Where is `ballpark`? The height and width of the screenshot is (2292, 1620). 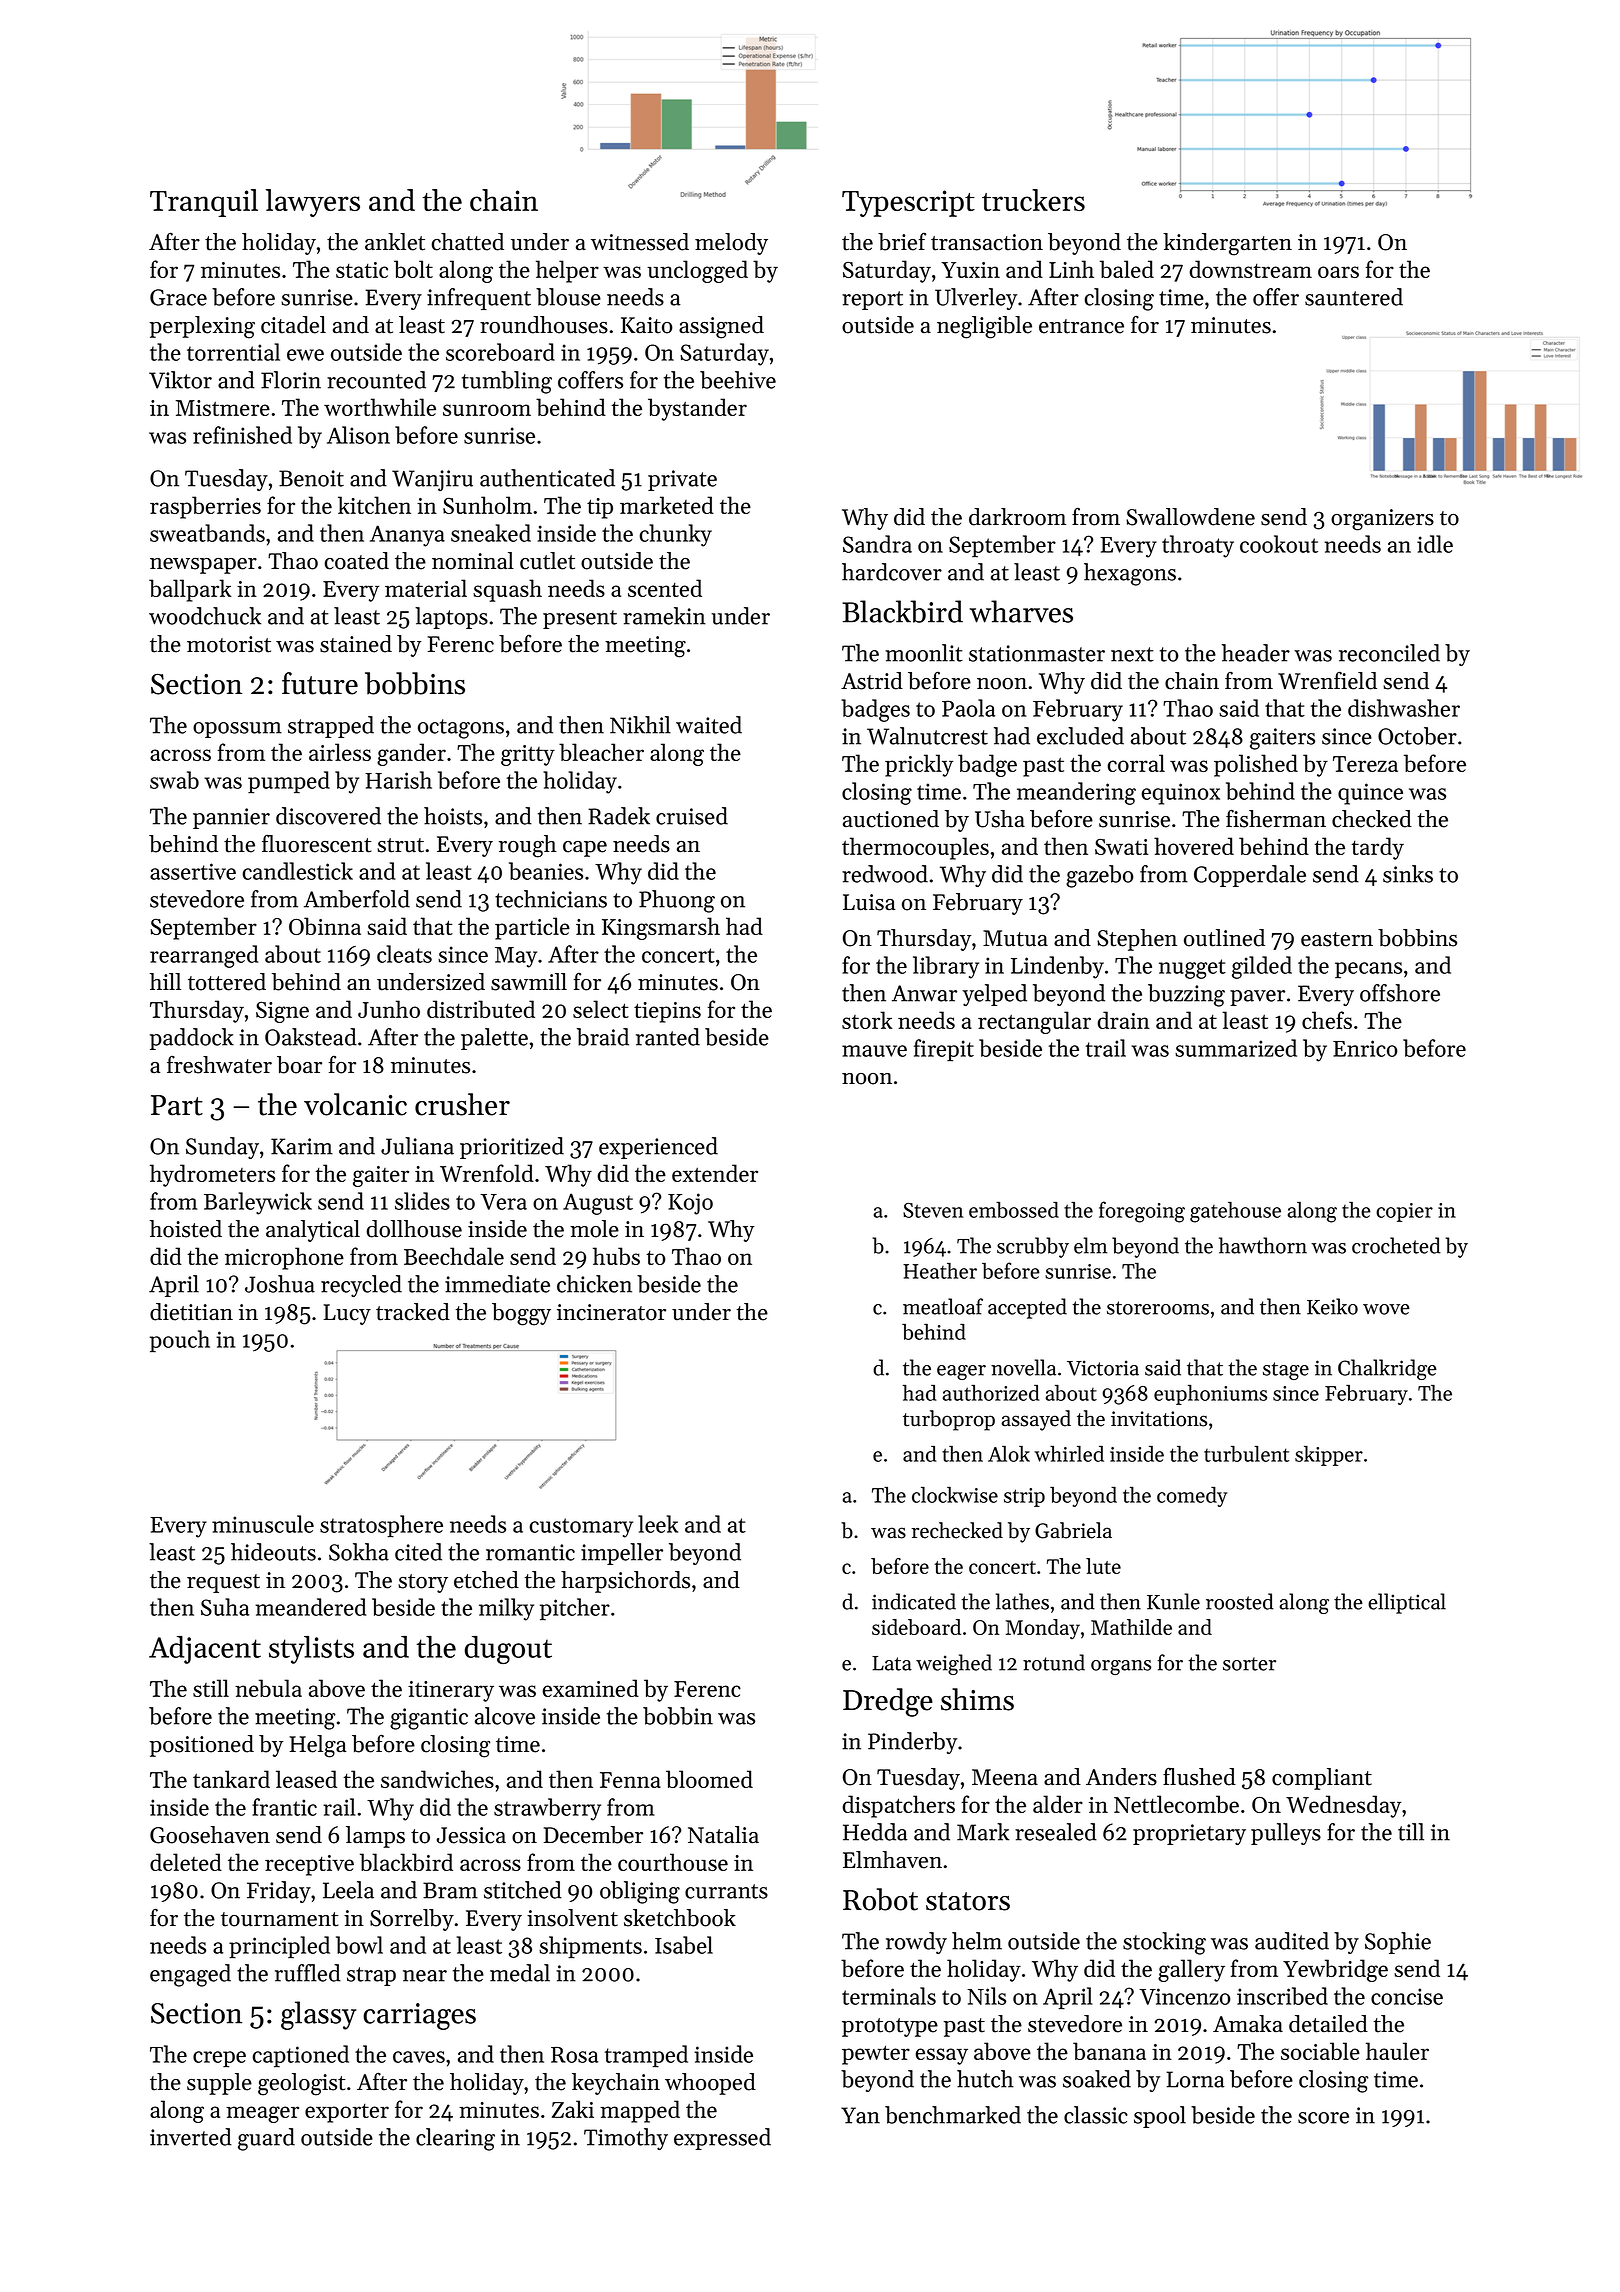 ballpark is located at coordinates (190, 590).
